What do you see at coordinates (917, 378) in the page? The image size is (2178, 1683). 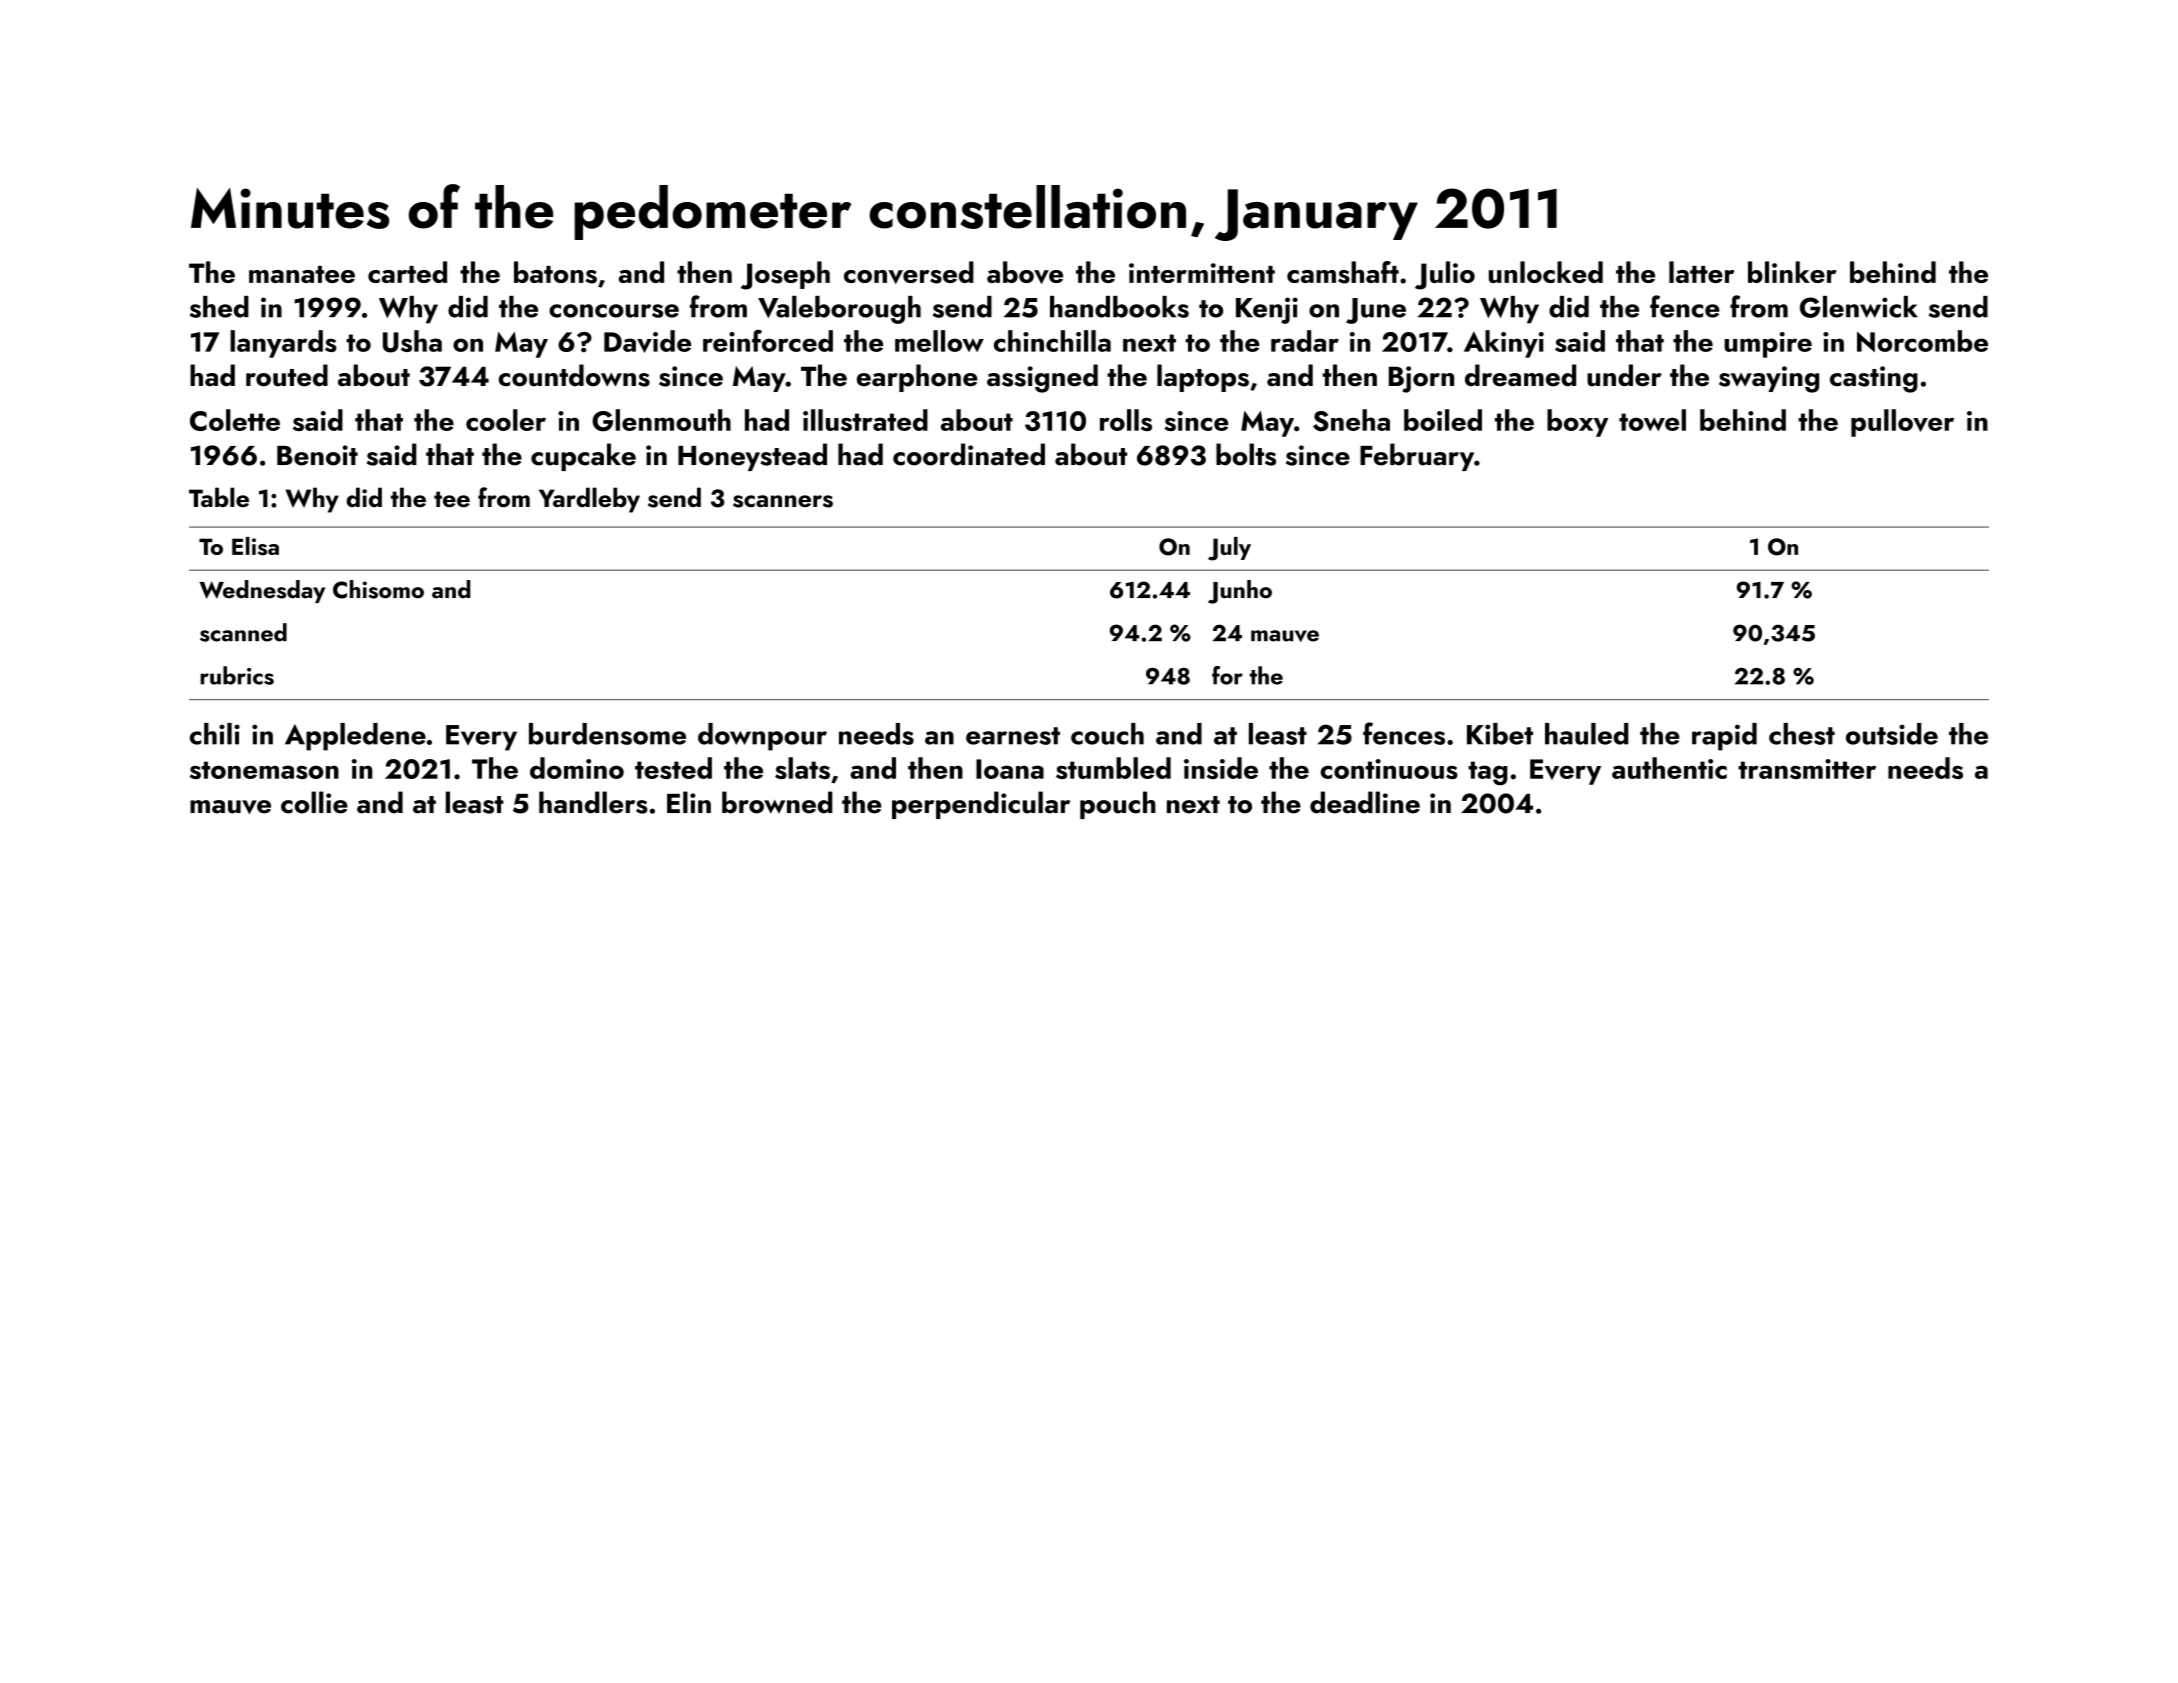 I see `earphone` at bounding box center [917, 378].
